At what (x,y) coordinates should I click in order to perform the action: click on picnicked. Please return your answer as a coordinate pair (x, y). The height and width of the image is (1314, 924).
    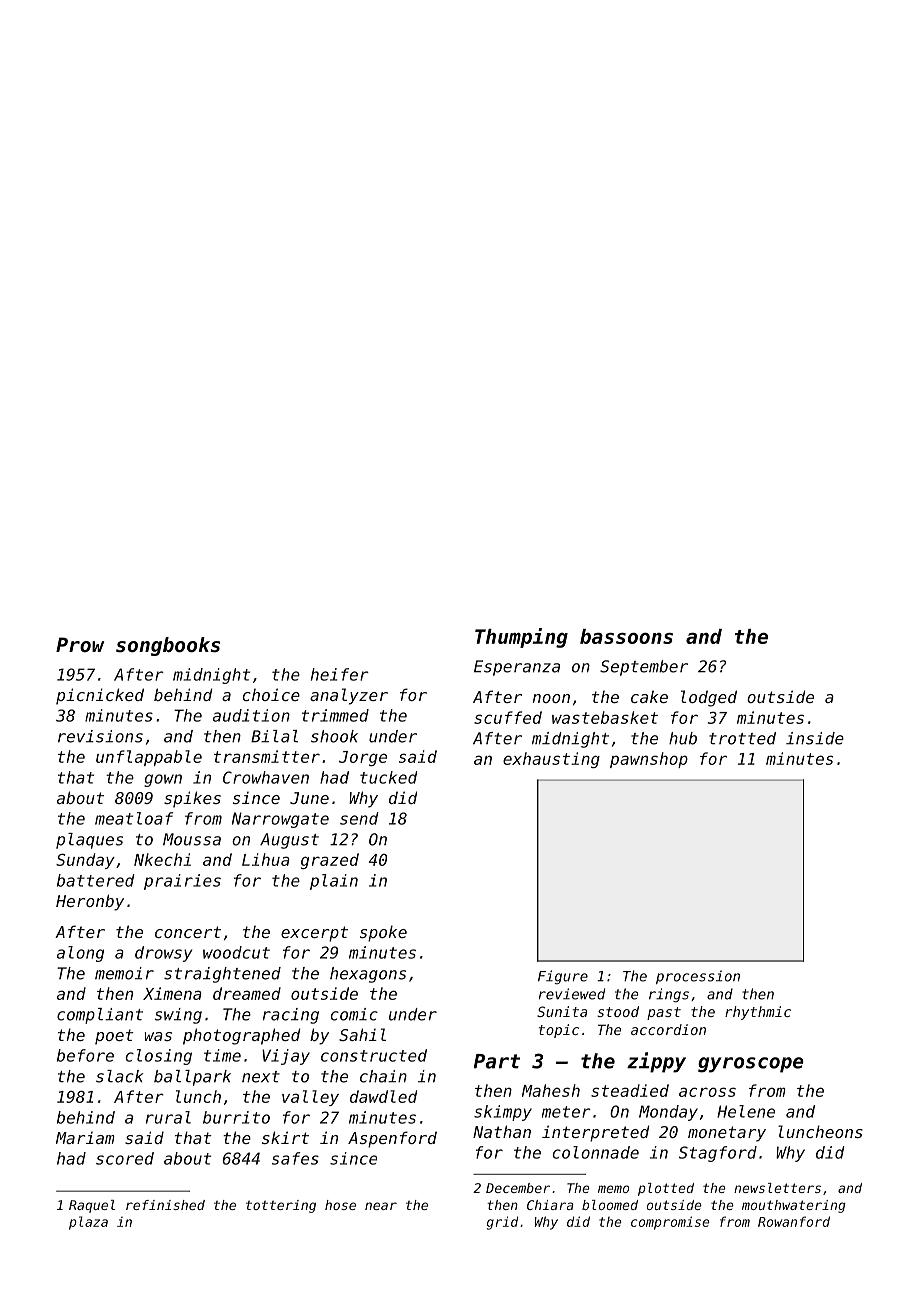
    Looking at the image, I should click on (100, 696).
